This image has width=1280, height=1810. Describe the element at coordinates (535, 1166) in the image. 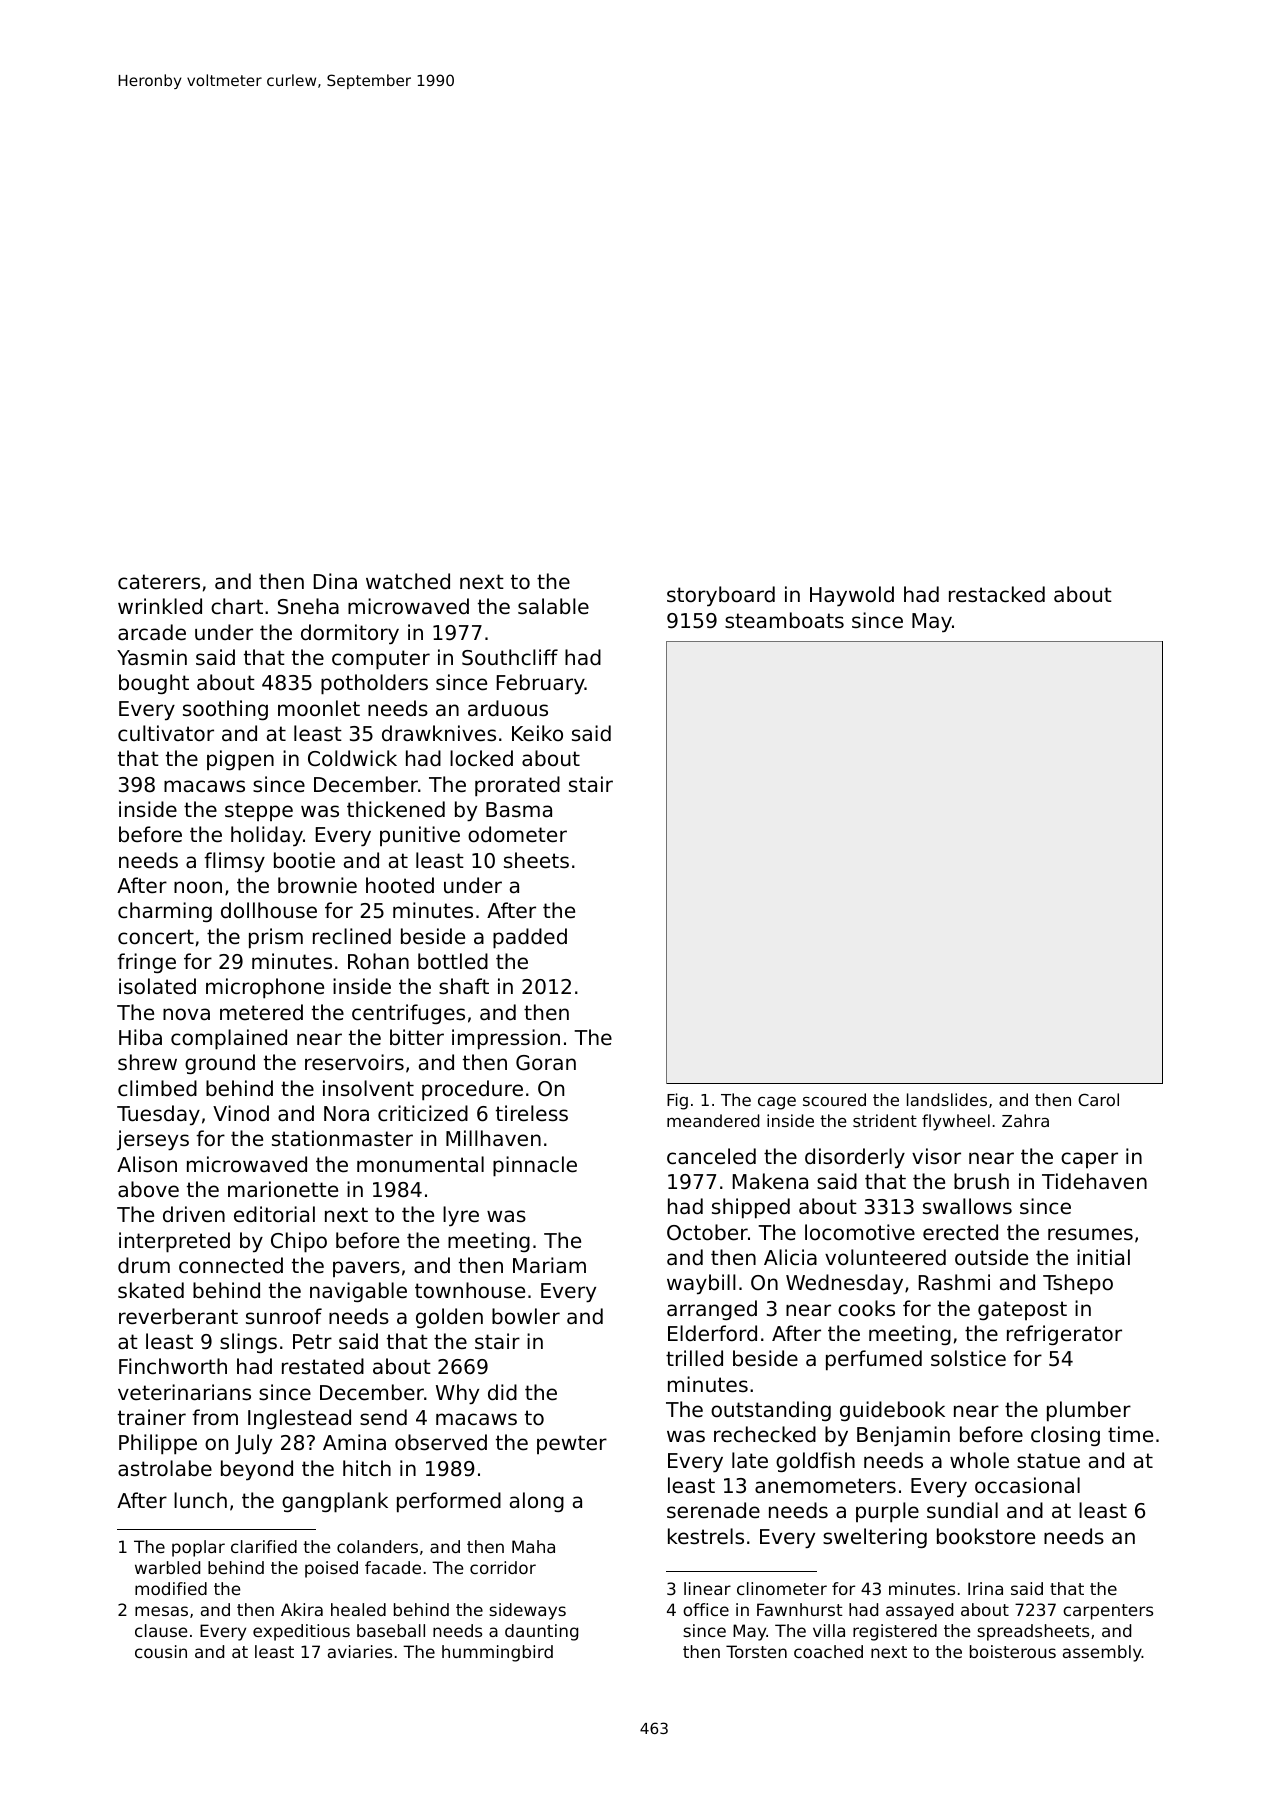

I see `pinnacle` at that location.
